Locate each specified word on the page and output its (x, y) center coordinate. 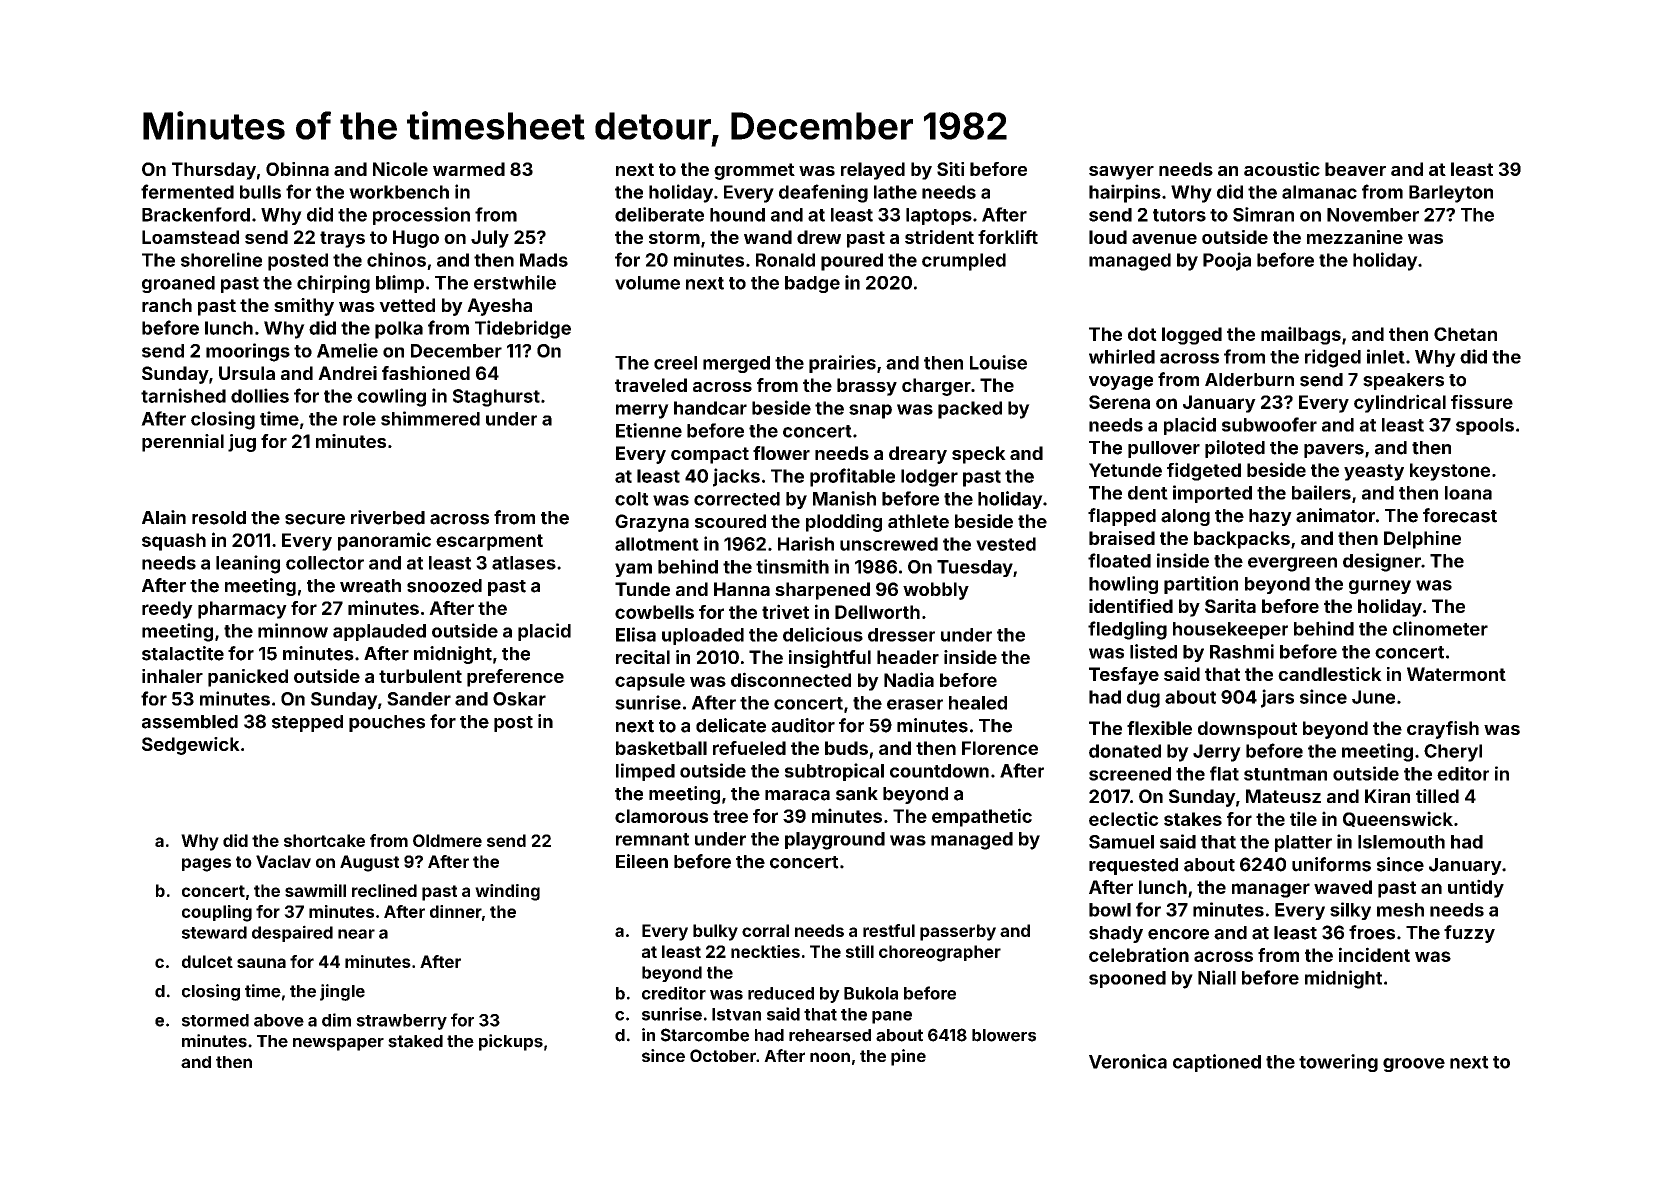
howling (1123, 585)
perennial (183, 443)
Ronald (785, 260)
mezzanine (1355, 237)
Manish (844, 498)
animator (1335, 515)
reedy (167, 610)
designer (1382, 562)
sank (857, 794)
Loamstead (190, 237)
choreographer (940, 953)
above (279, 1020)
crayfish (1443, 730)
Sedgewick (191, 746)
